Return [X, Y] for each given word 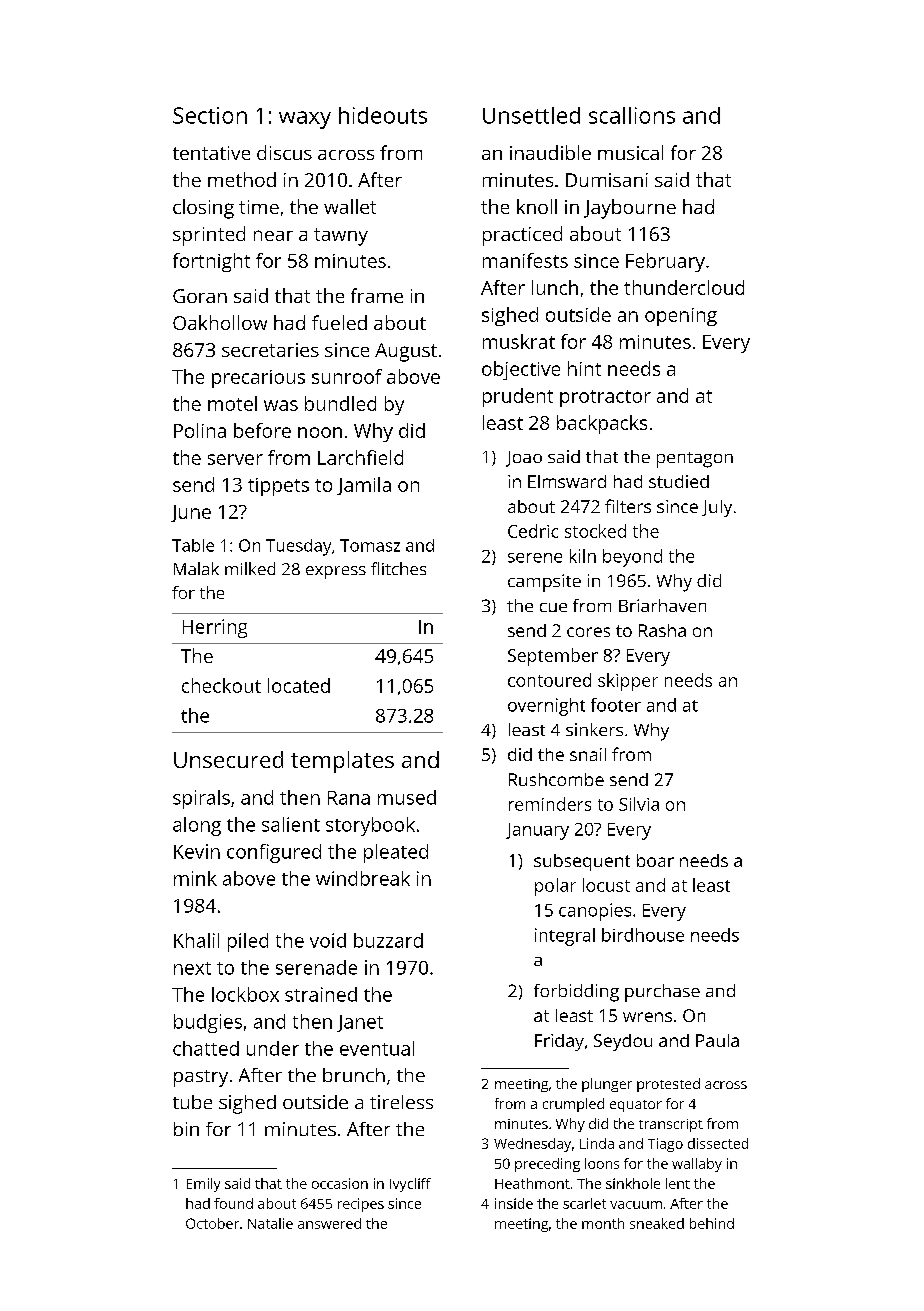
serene [535, 558]
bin [186, 1129]
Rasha [662, 630]
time [259, 207]
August [406, 352]
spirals [201, 799]
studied [679, 481]
